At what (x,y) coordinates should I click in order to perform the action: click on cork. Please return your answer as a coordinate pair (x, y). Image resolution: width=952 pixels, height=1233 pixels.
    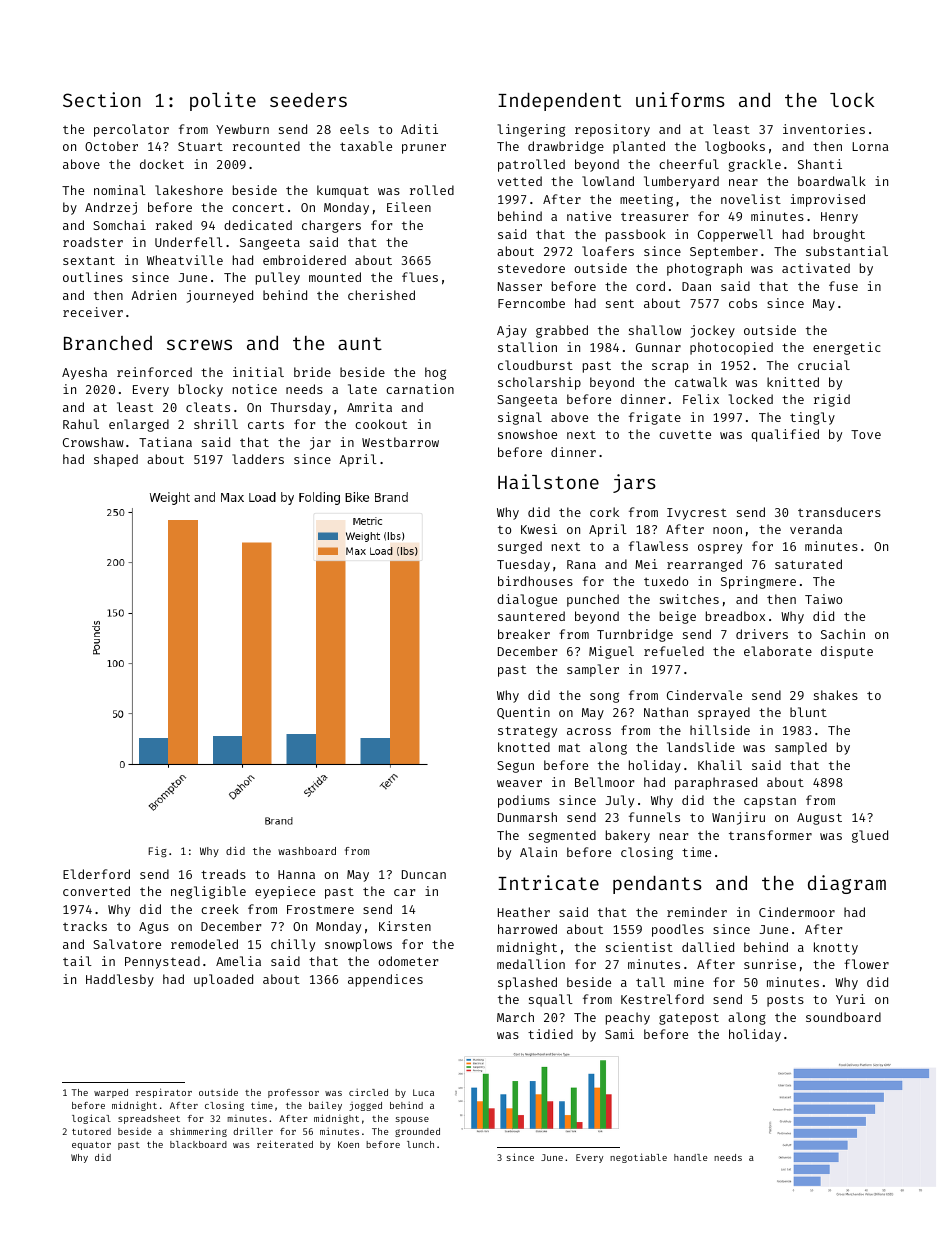
    Looking at the image, I should click on (604, 512).
